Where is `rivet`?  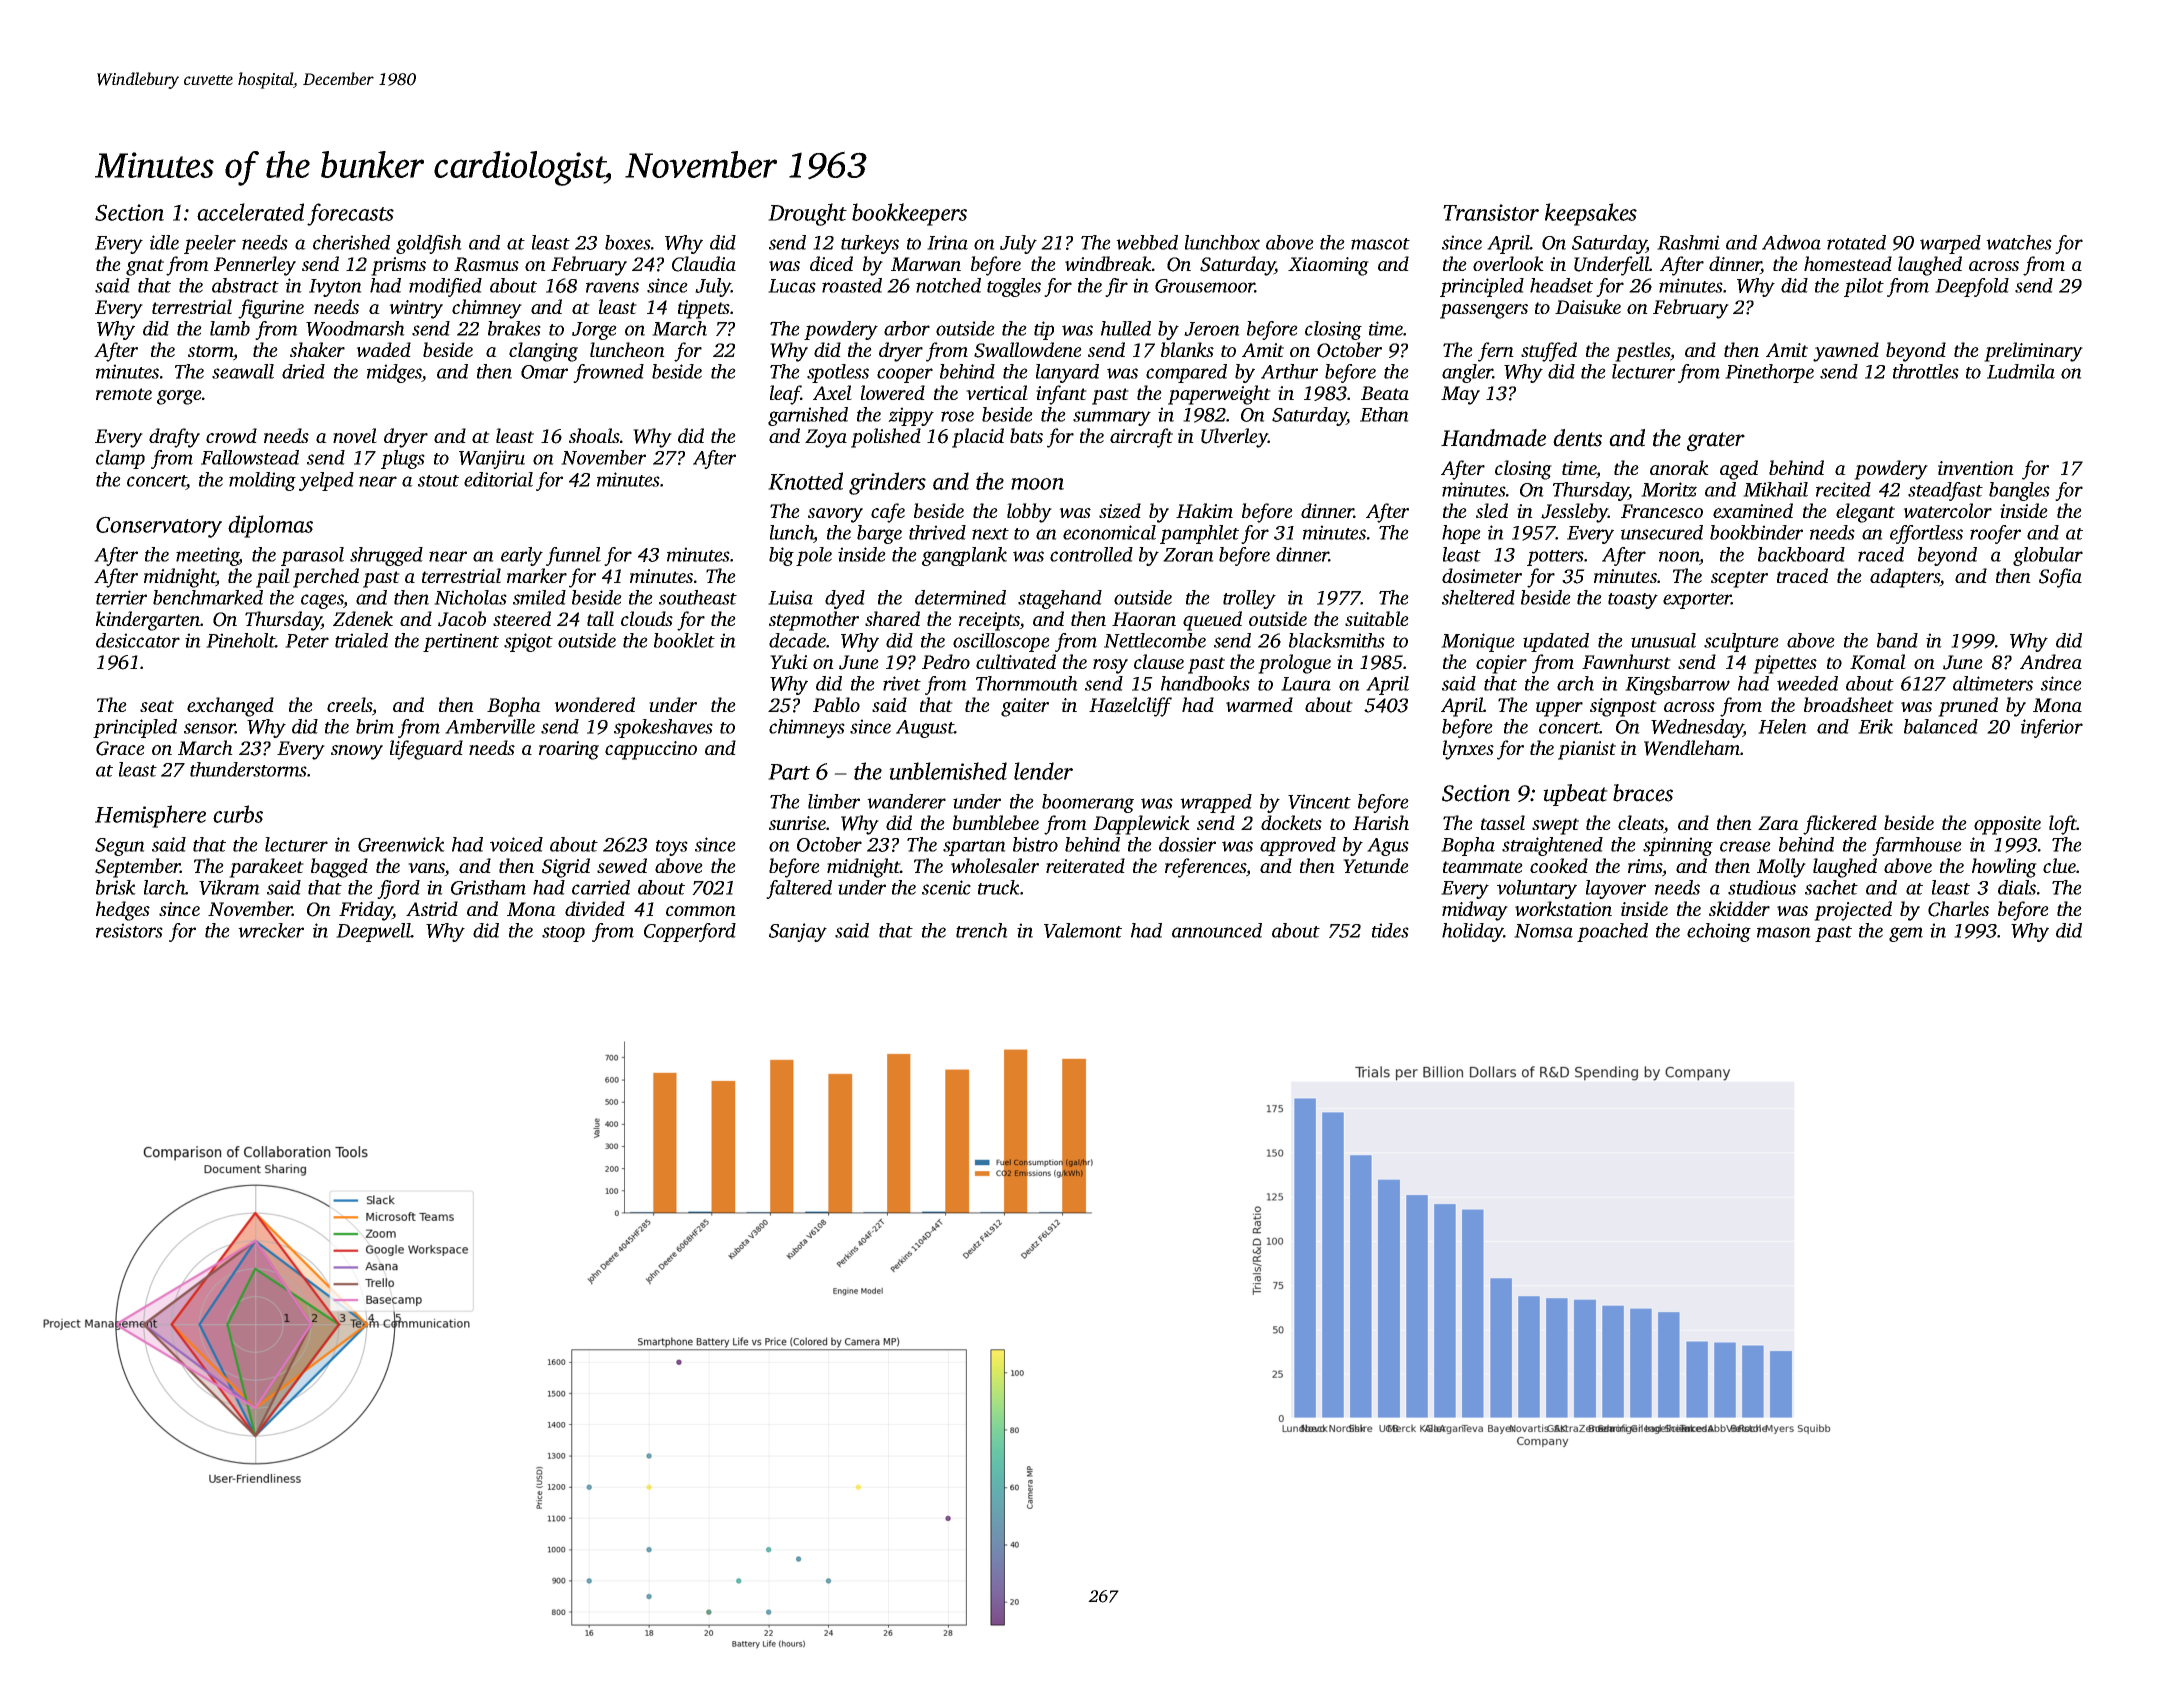
rivet is located at coordinates (902, 683).
